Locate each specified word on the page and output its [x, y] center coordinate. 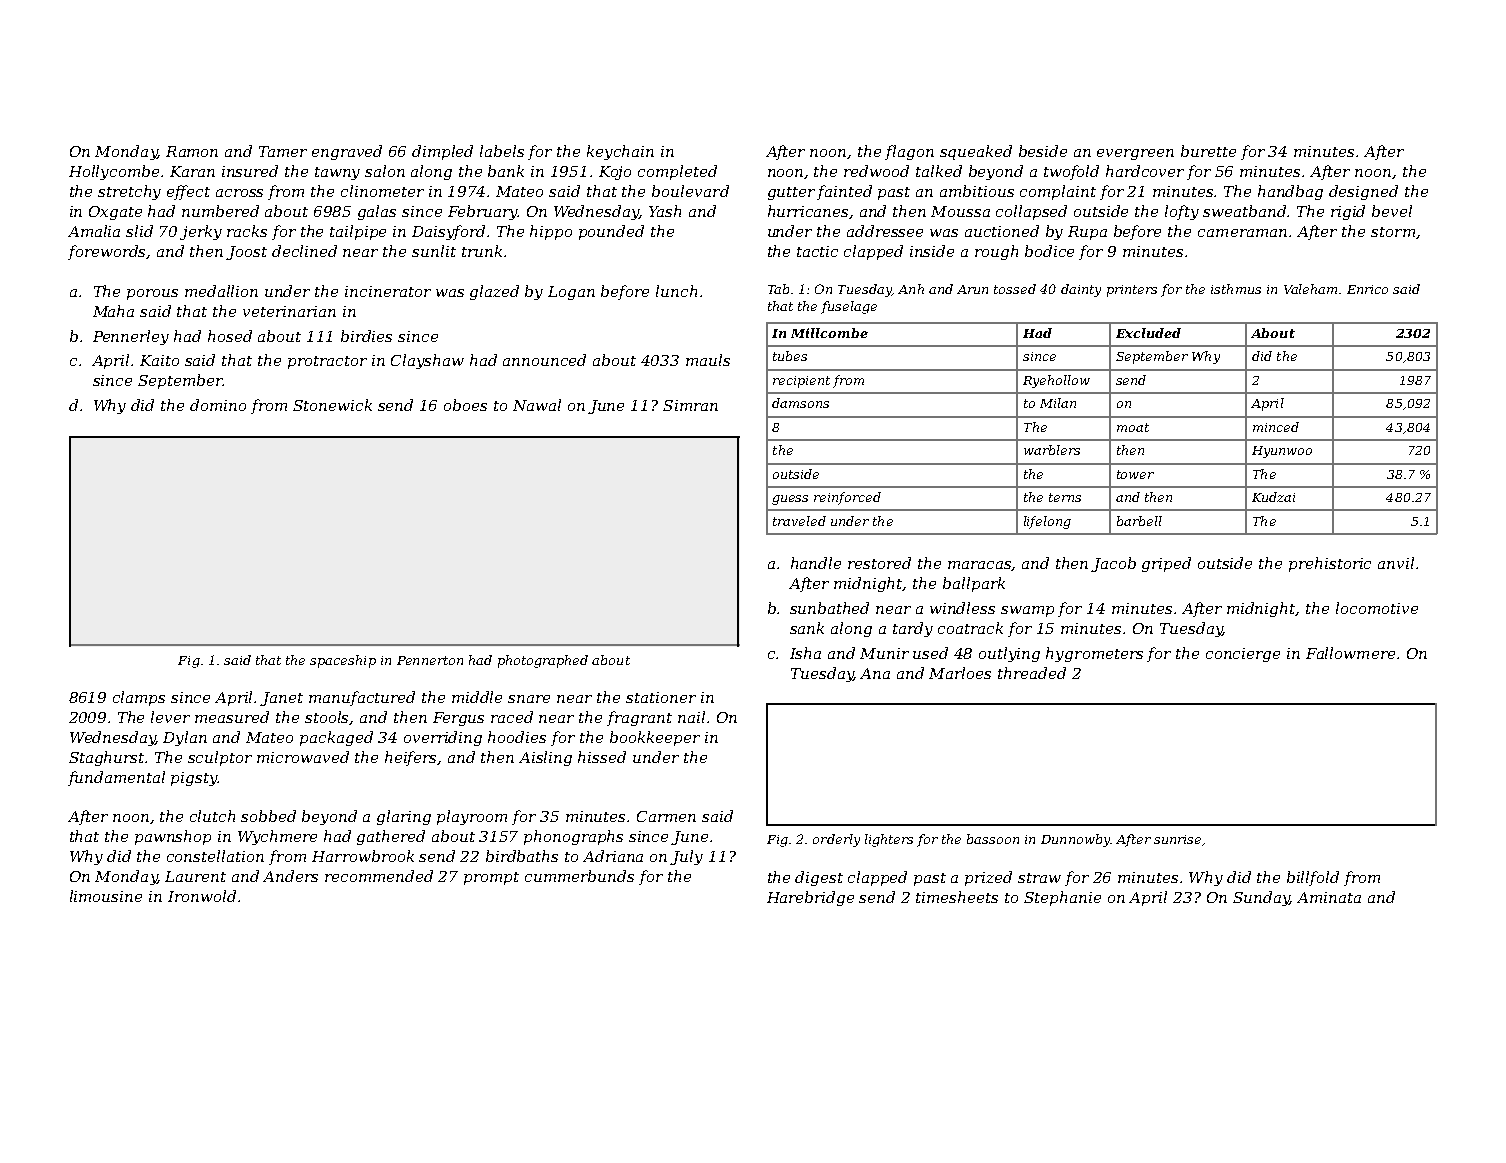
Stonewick [332, 405]
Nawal [537, 405]
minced [1276, 427]
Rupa [1087, 233]
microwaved [303, 757]
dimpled [442, 152]
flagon [909, 152]
